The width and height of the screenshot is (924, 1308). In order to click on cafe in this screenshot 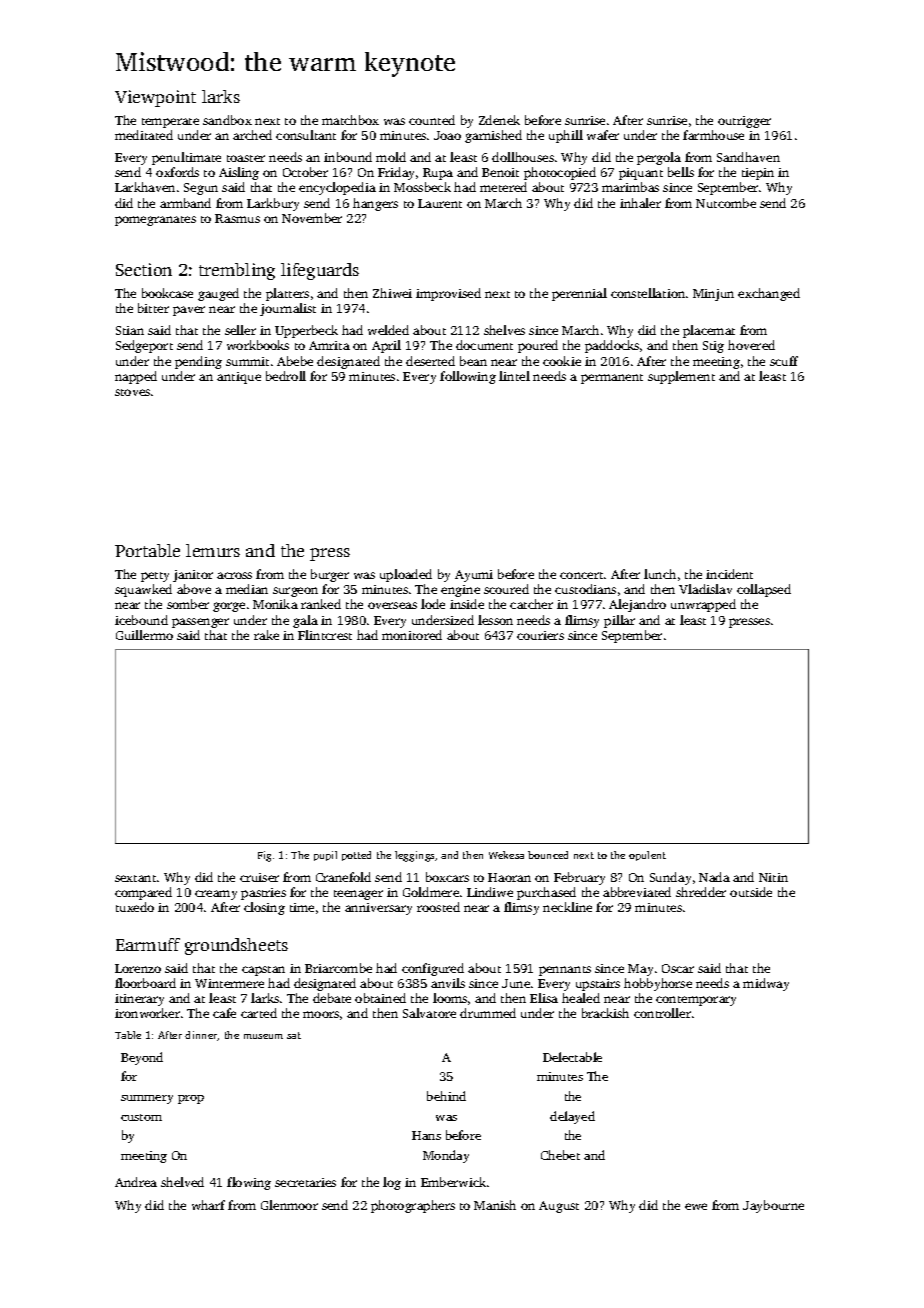, I will do `click(224, 1013)`.
